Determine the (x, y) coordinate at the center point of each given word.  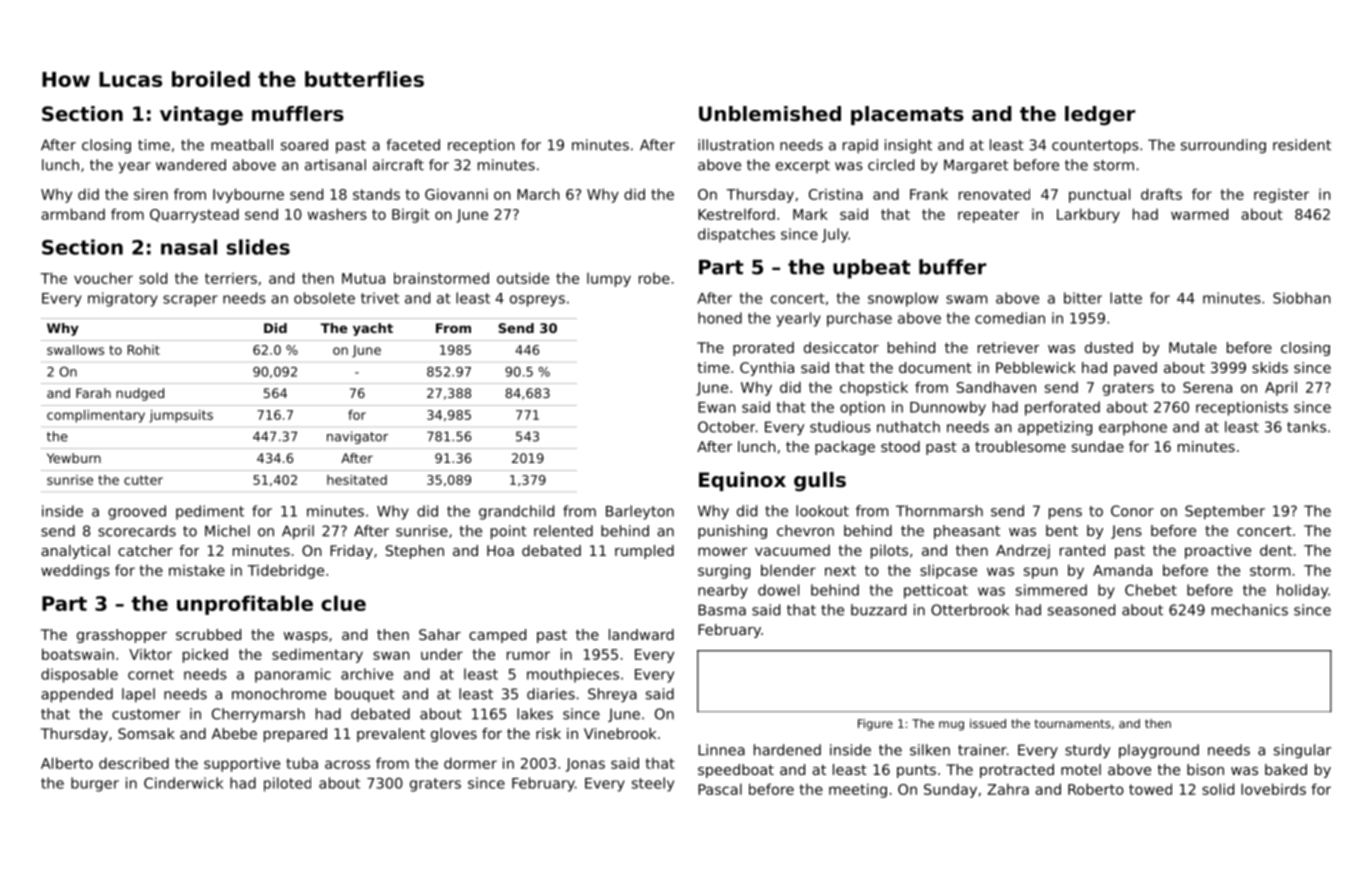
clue (343, 603)
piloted (287, 784)
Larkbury (1088, 215)
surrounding (1223, 146)
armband (73, 214)
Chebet (1151, 590)
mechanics (1250, 610)
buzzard (878, 610)
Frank (929, 194)
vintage (201, 115)
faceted (413, 145)
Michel (227, 531)
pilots (889, 551)
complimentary (96, 416)
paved (1135, 369)
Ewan (717, 407)
